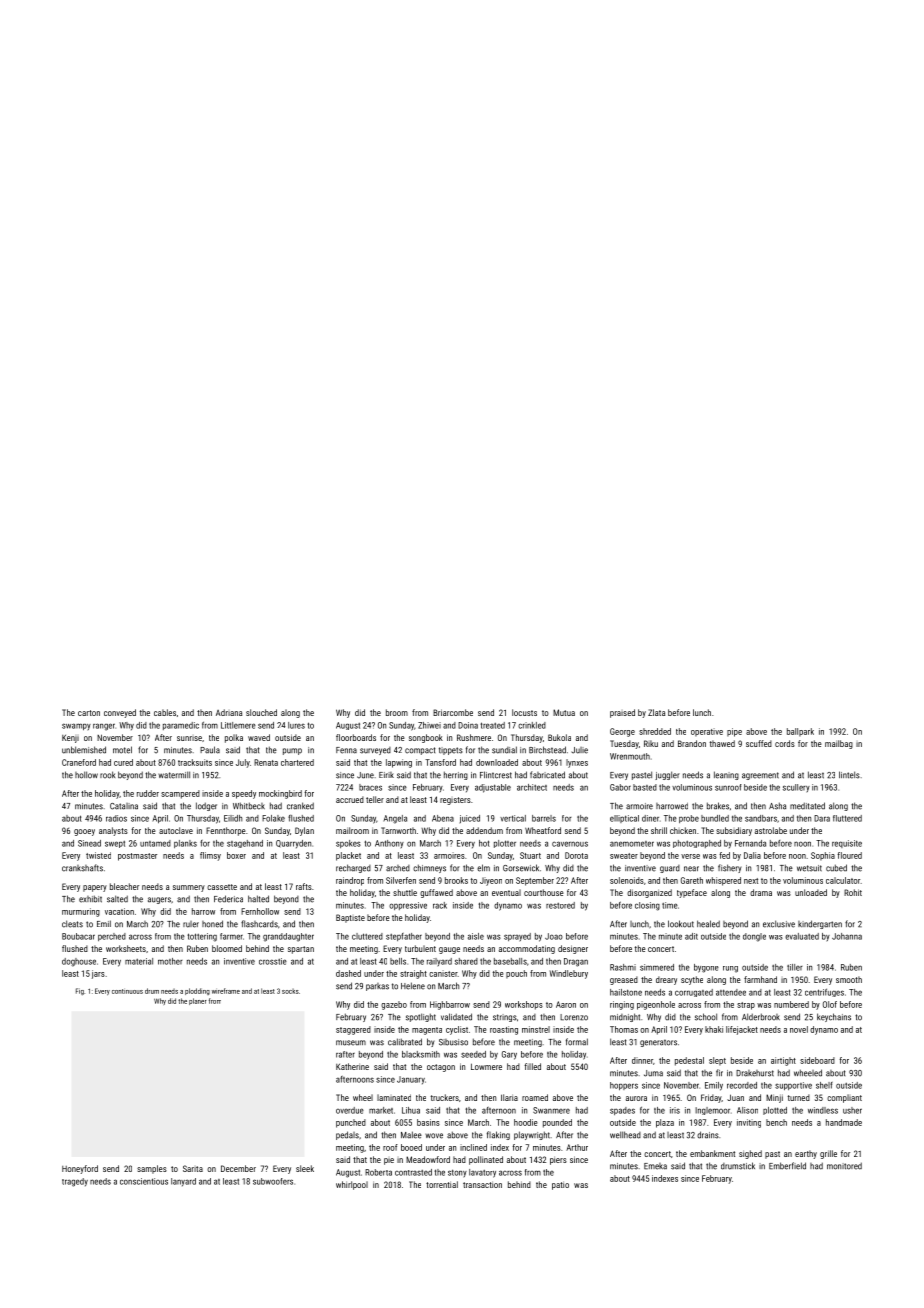  Describe the element at coordinates (348, 973) in the page. I see `dashed` at that location.
